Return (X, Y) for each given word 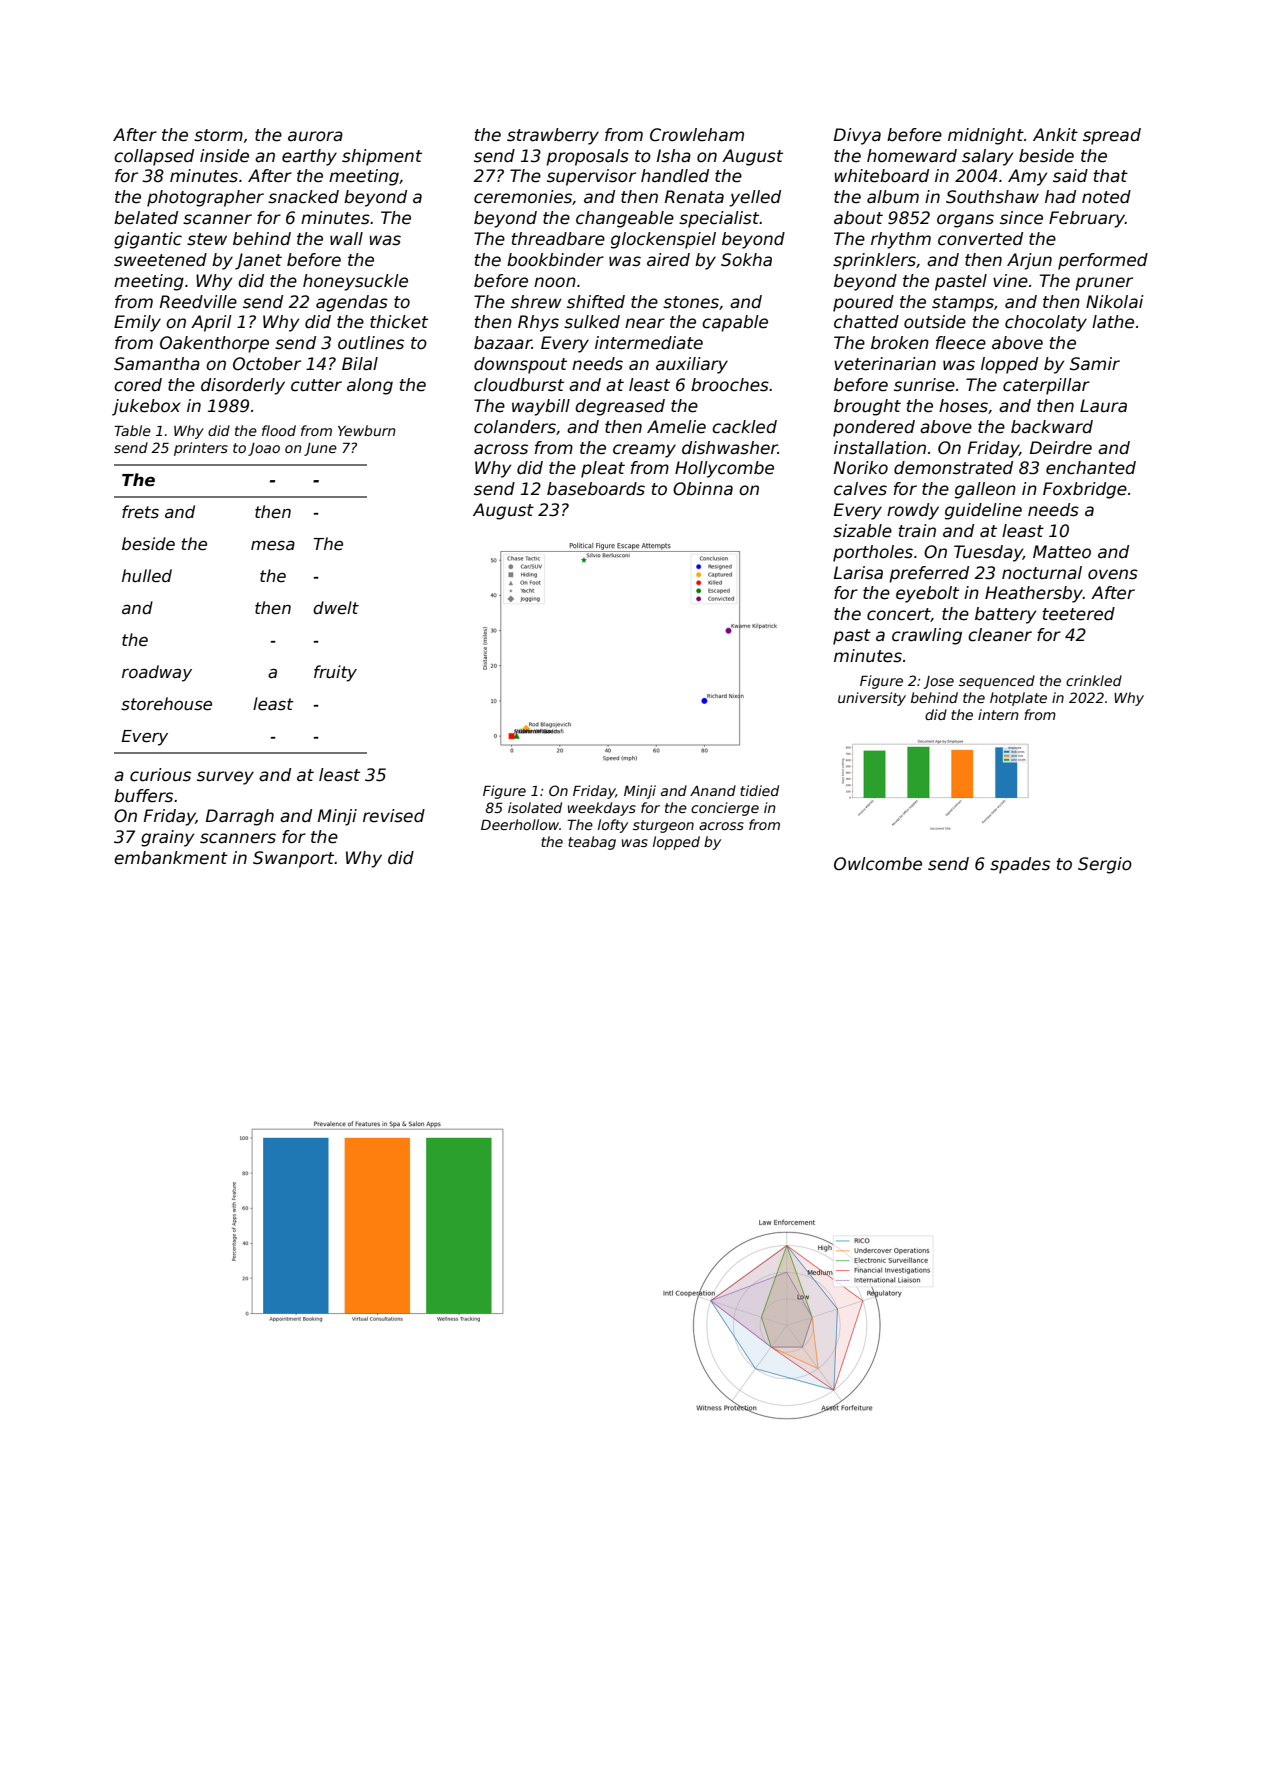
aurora (315, 136)
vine (1010, 281)
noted (1106, 197)
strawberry (553, 136)
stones (691, 302)
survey (225, 778)
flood (279, 430)
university (872, 699)
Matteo (1062, 552)
